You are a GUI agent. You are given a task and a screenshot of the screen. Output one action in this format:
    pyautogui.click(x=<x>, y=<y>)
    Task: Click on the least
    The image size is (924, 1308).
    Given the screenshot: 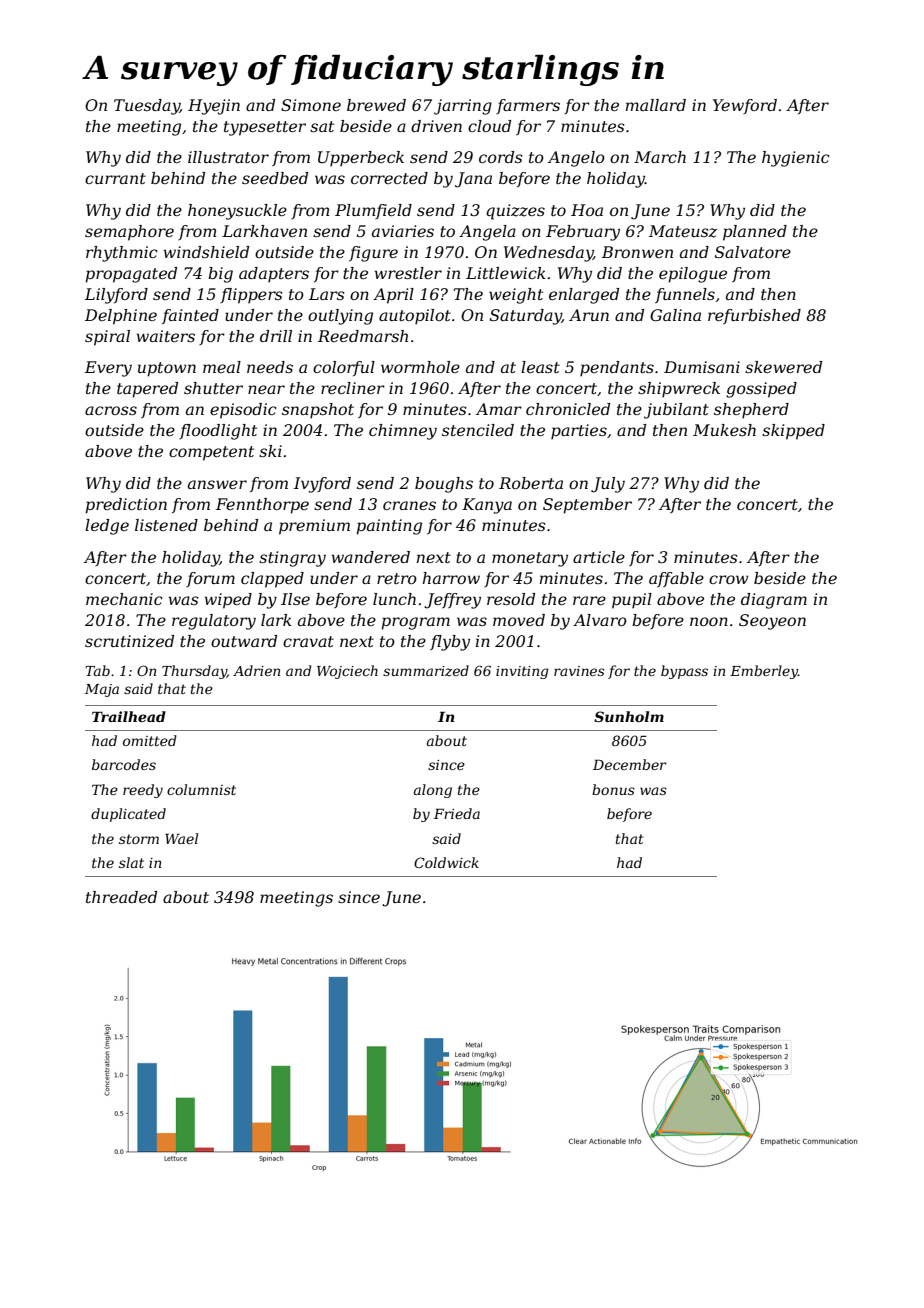 What is the action you would take?
    pyautogui.click(x=540, y=367)
